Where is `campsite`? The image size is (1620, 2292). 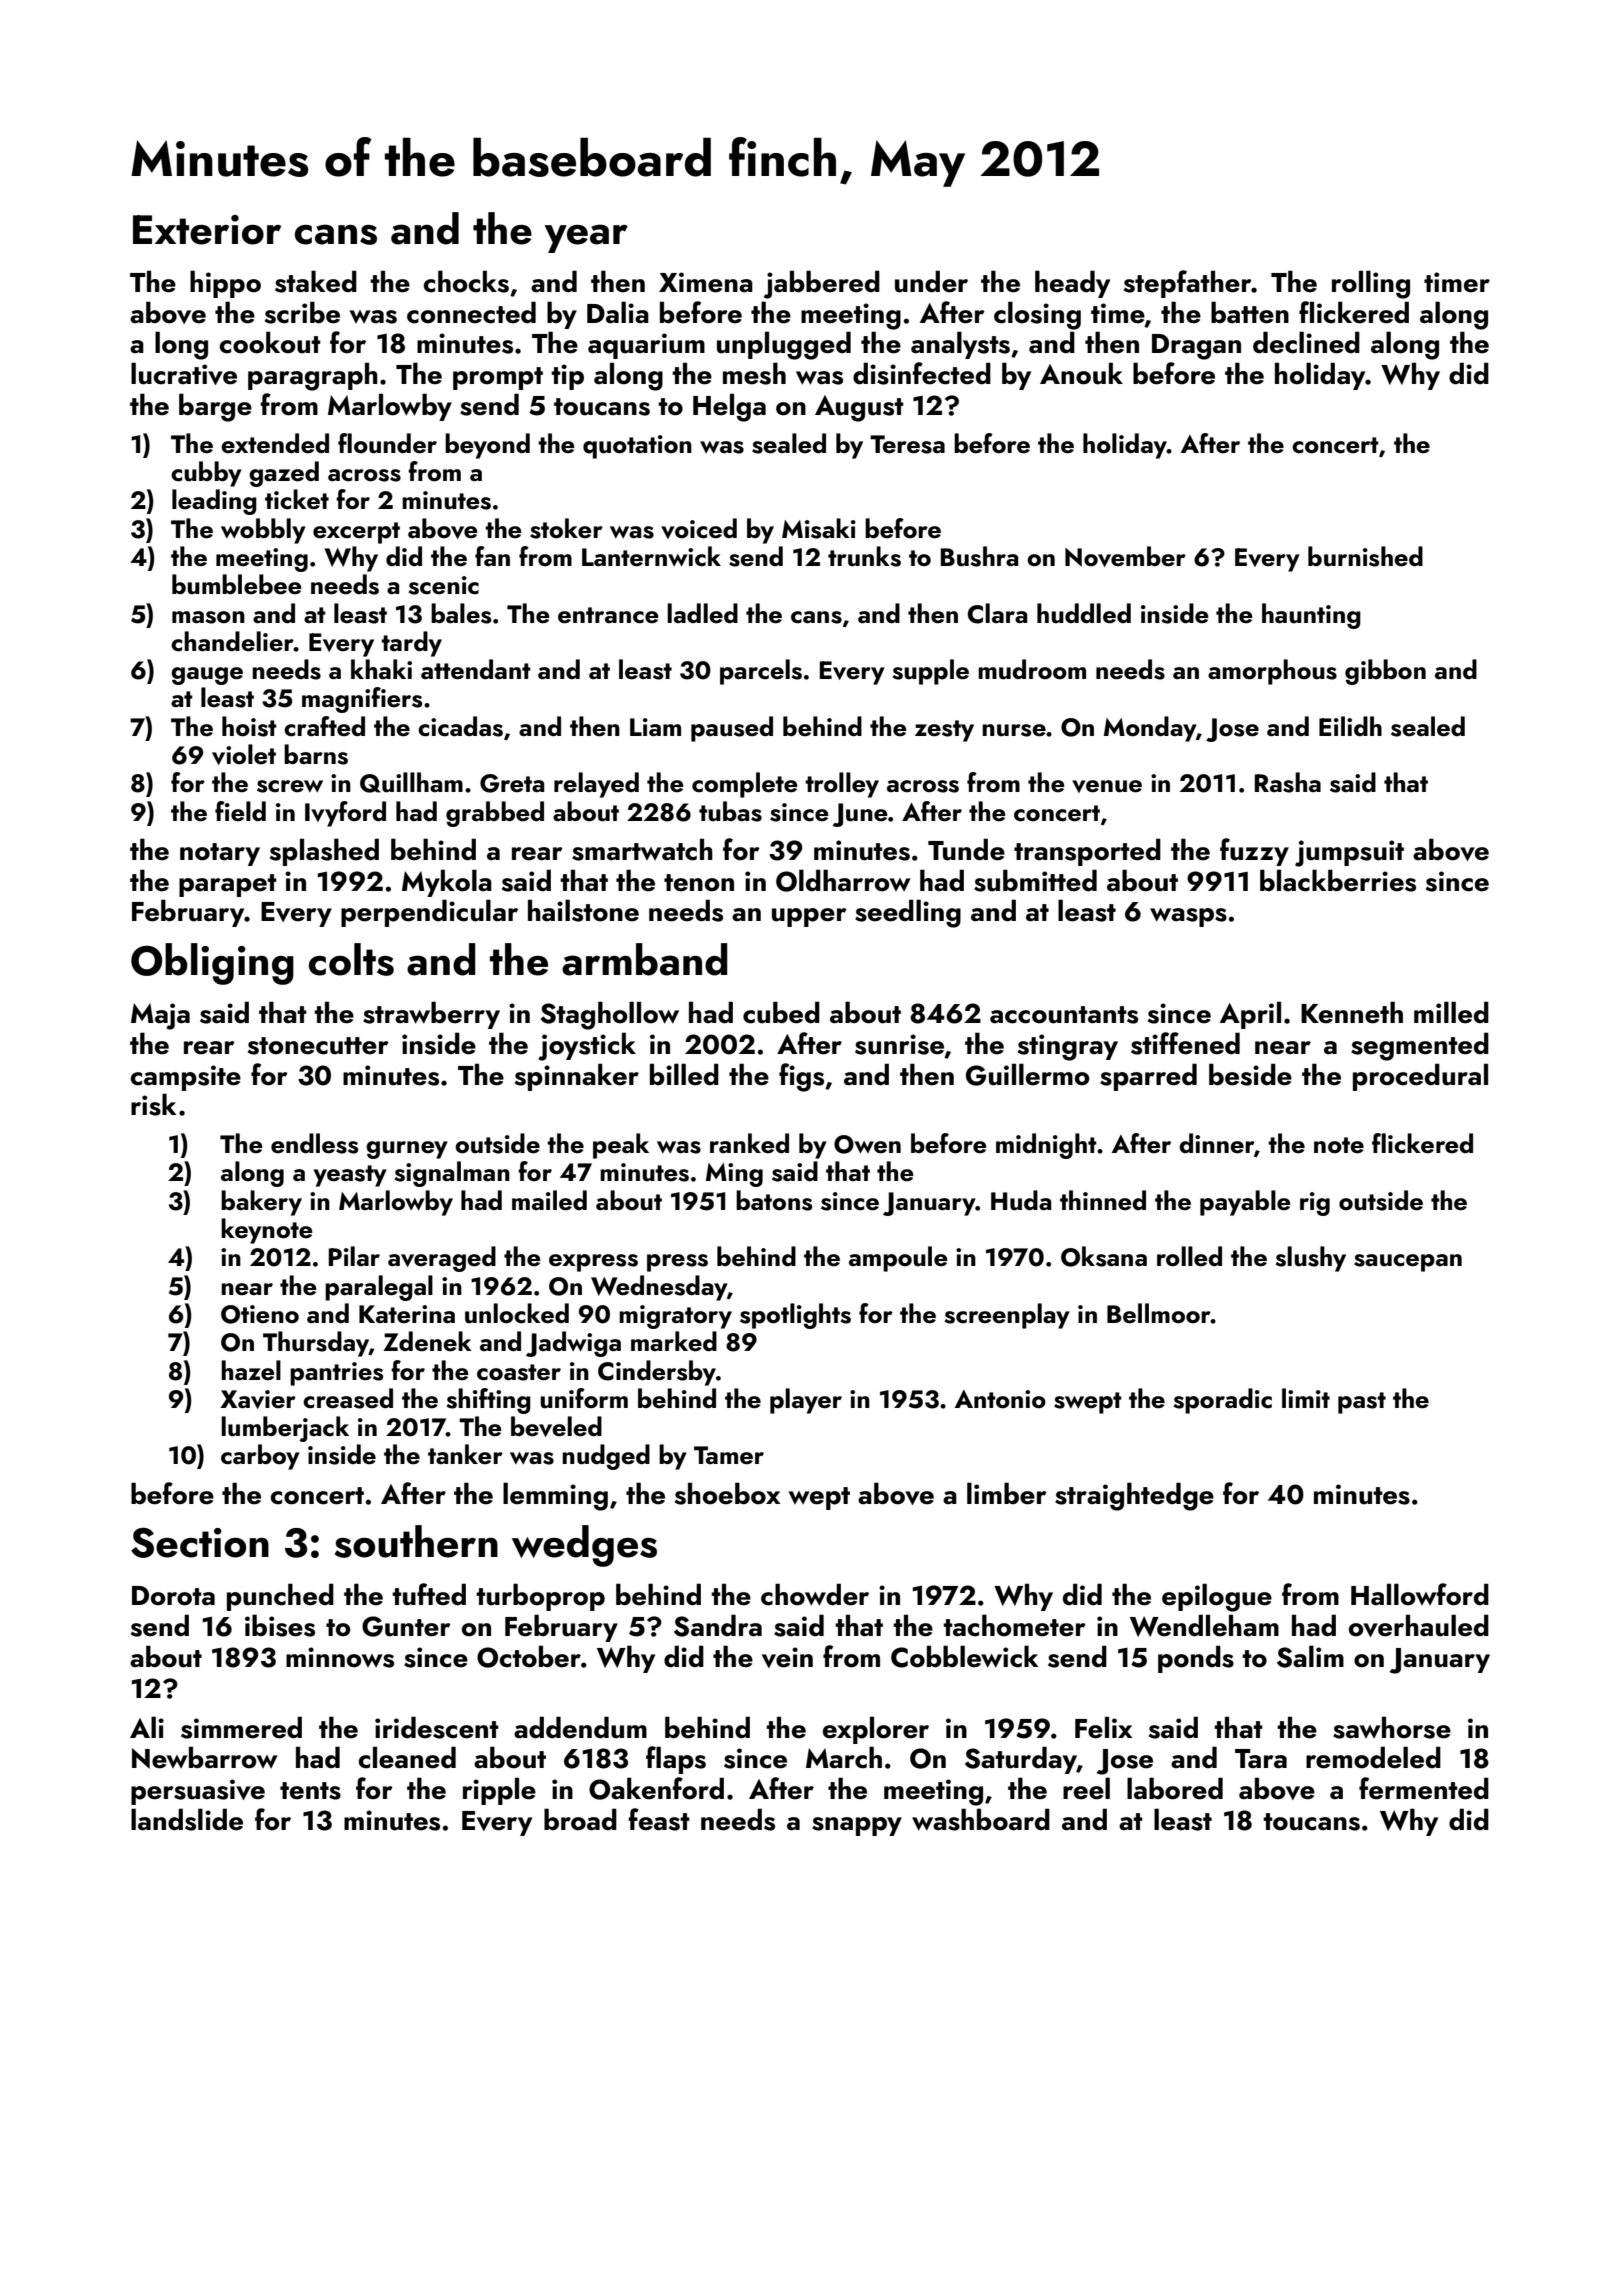
campsite is located at coordinates (185, 1078).
